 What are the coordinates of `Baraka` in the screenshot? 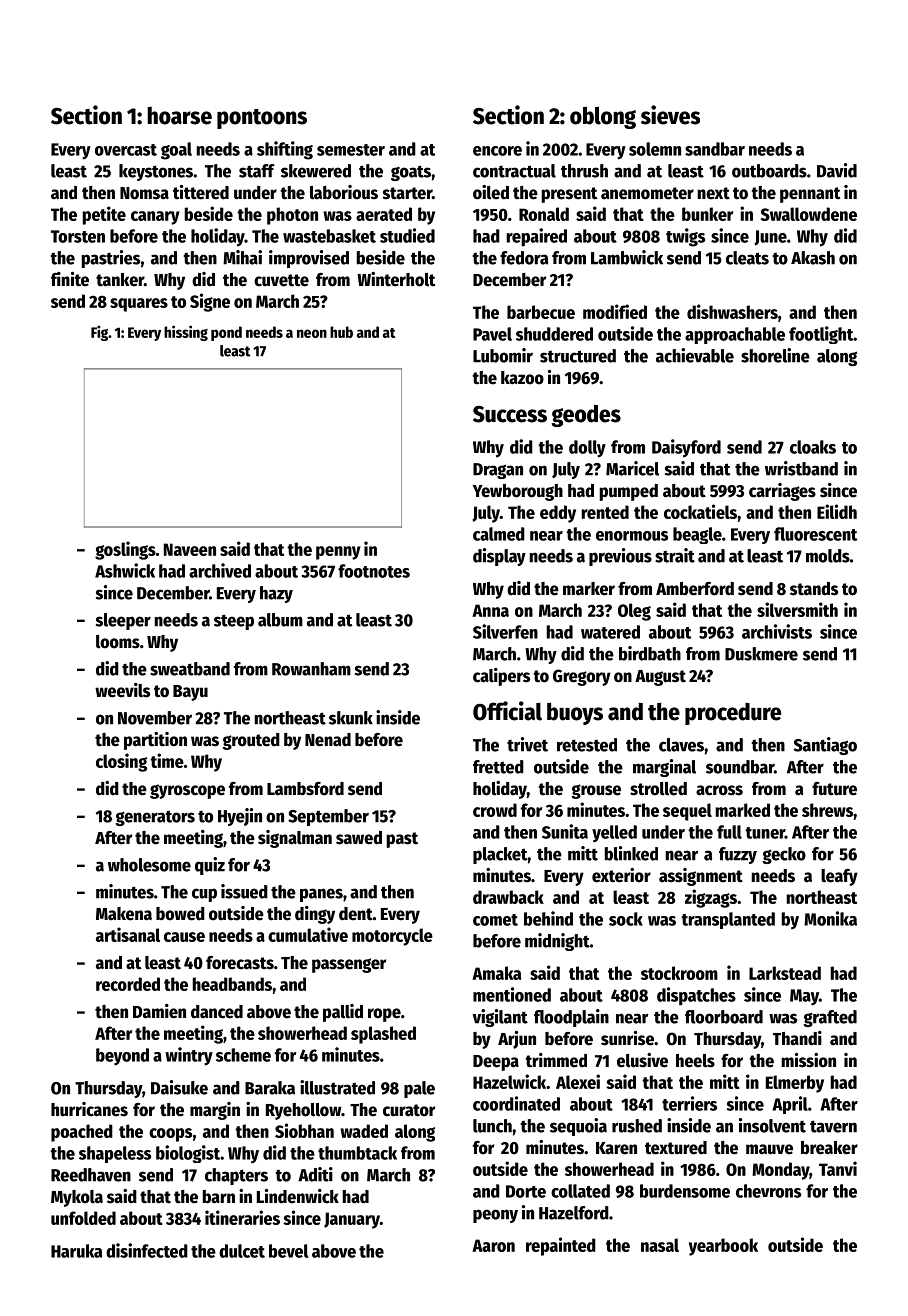 It's located at (270, 1088).
